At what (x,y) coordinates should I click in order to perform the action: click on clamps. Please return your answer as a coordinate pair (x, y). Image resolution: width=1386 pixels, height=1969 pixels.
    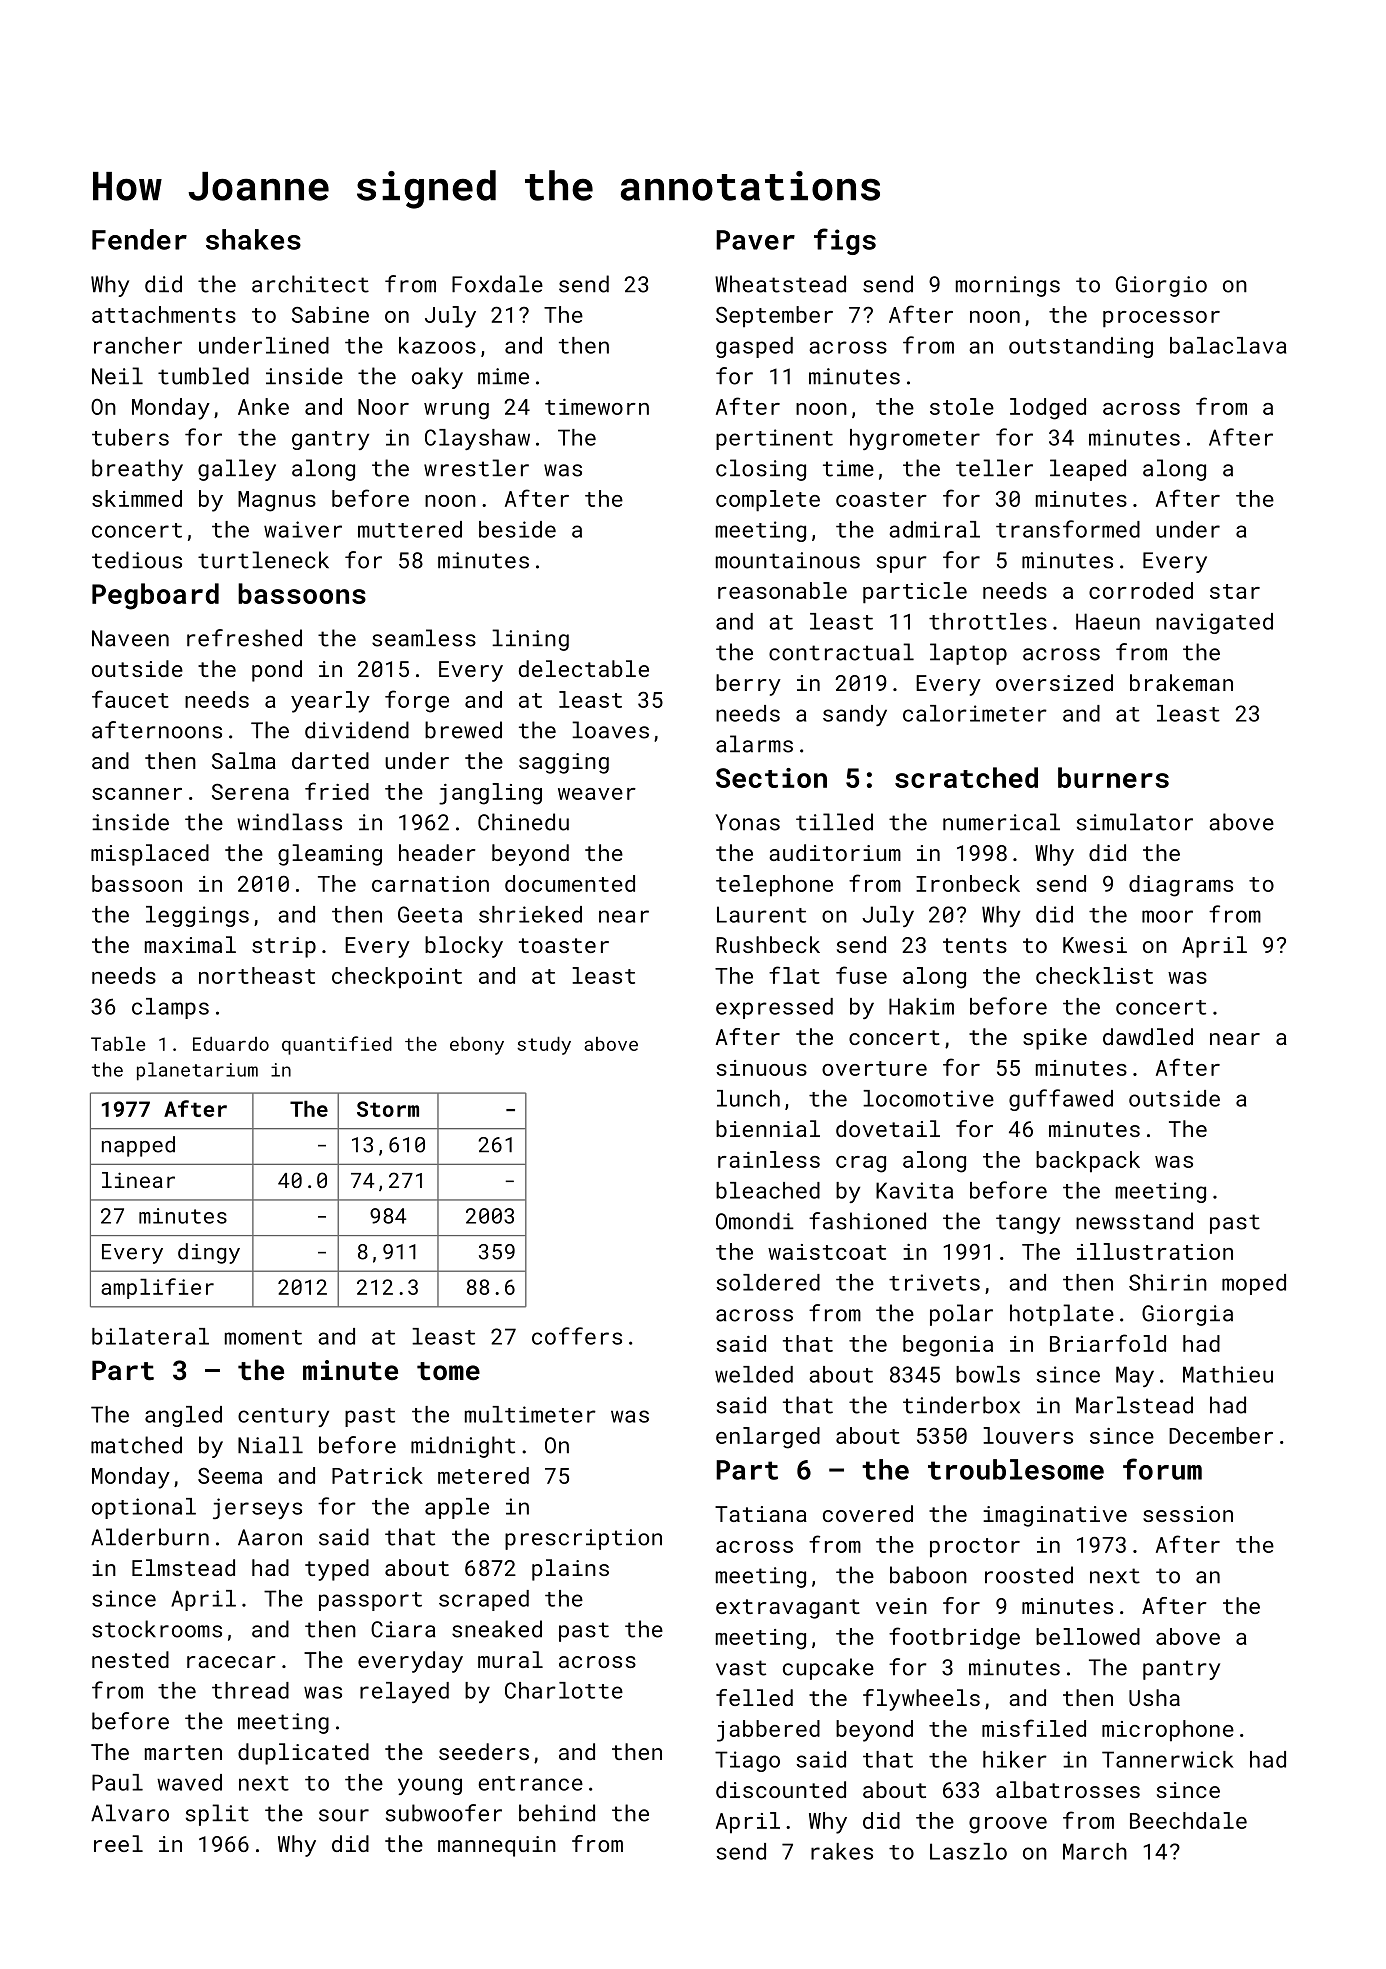
    Looking at the image, I should click on (170, 1008).
